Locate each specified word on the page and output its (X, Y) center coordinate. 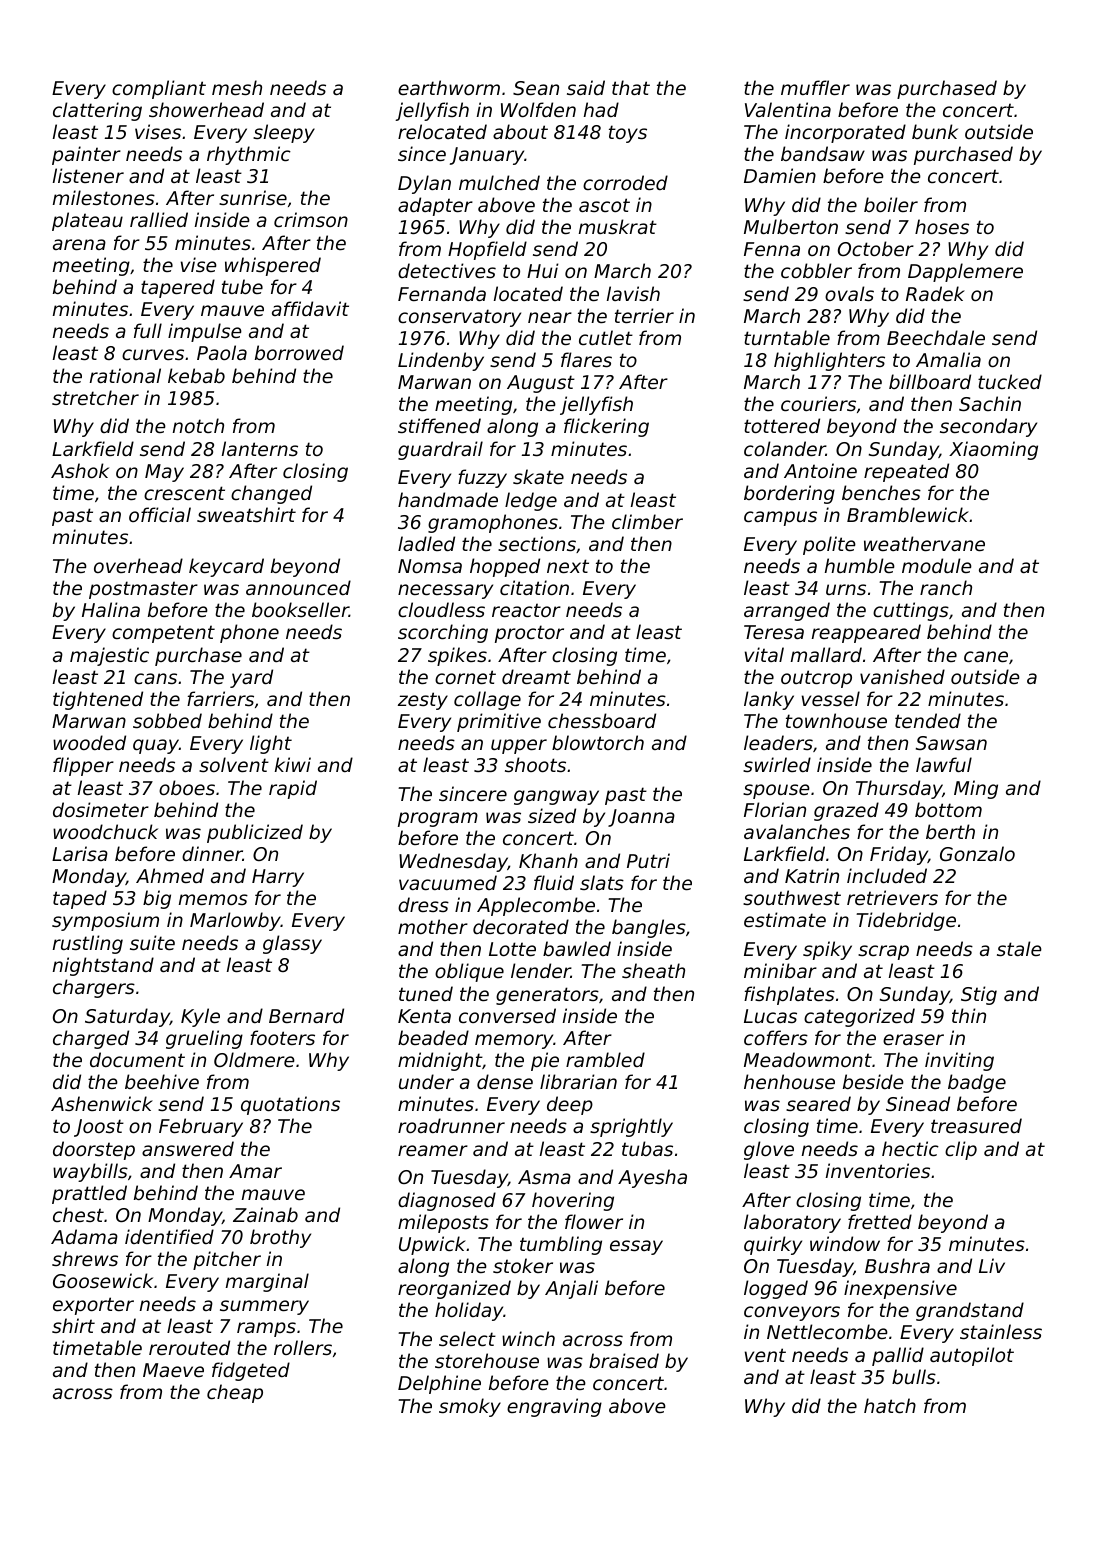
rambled (605, 1059)
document (137, 1059)
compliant (159, 89)
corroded (625, 182)
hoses (942, 226)
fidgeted (251, 1371)
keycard (226, 567)
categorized (859, 1017)
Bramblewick (908, 514)
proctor (529, 634)
